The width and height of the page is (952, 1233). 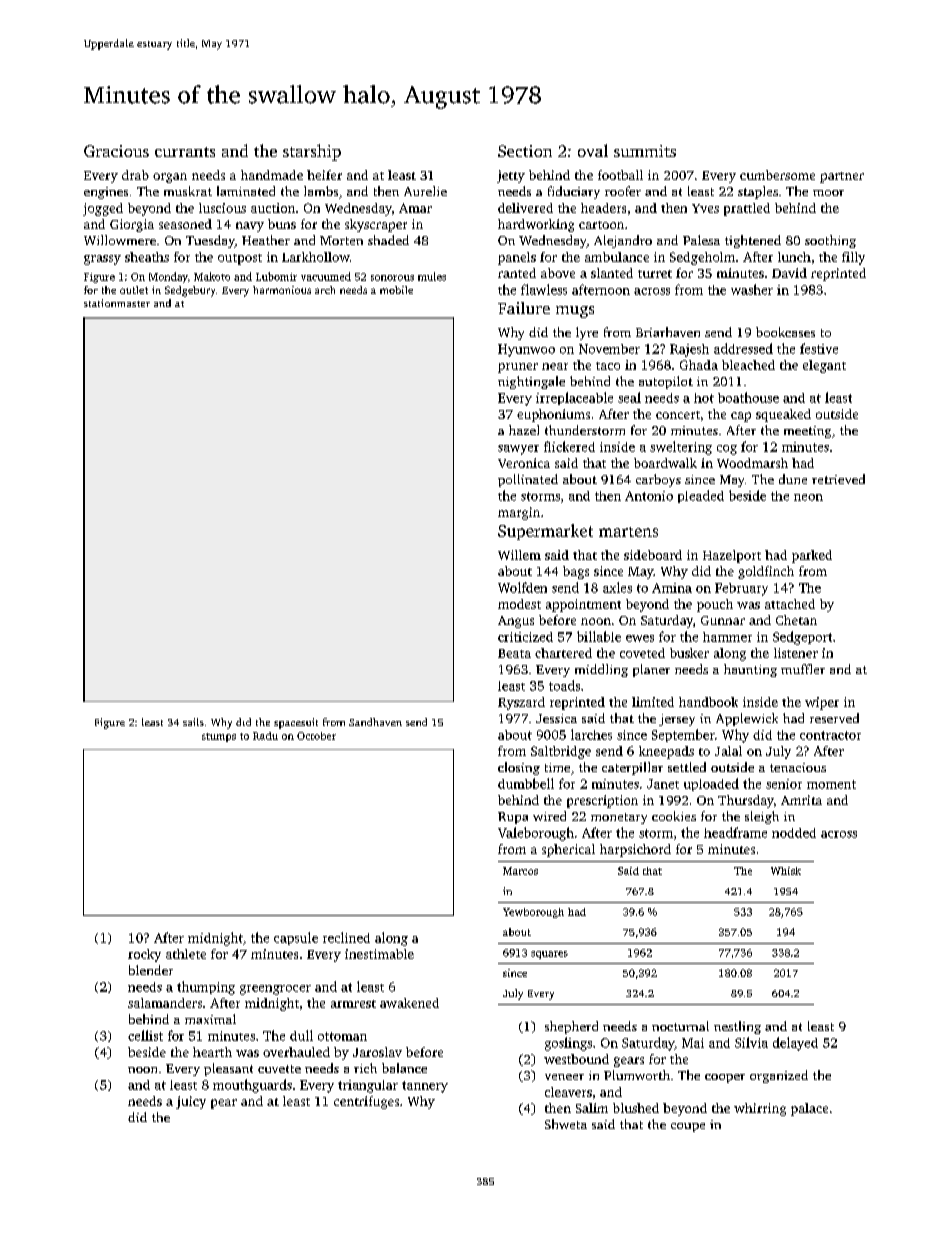 What do you see at coordinates (346, 937) in the page?
I see `reclined` at bounding box center [346, 937].
